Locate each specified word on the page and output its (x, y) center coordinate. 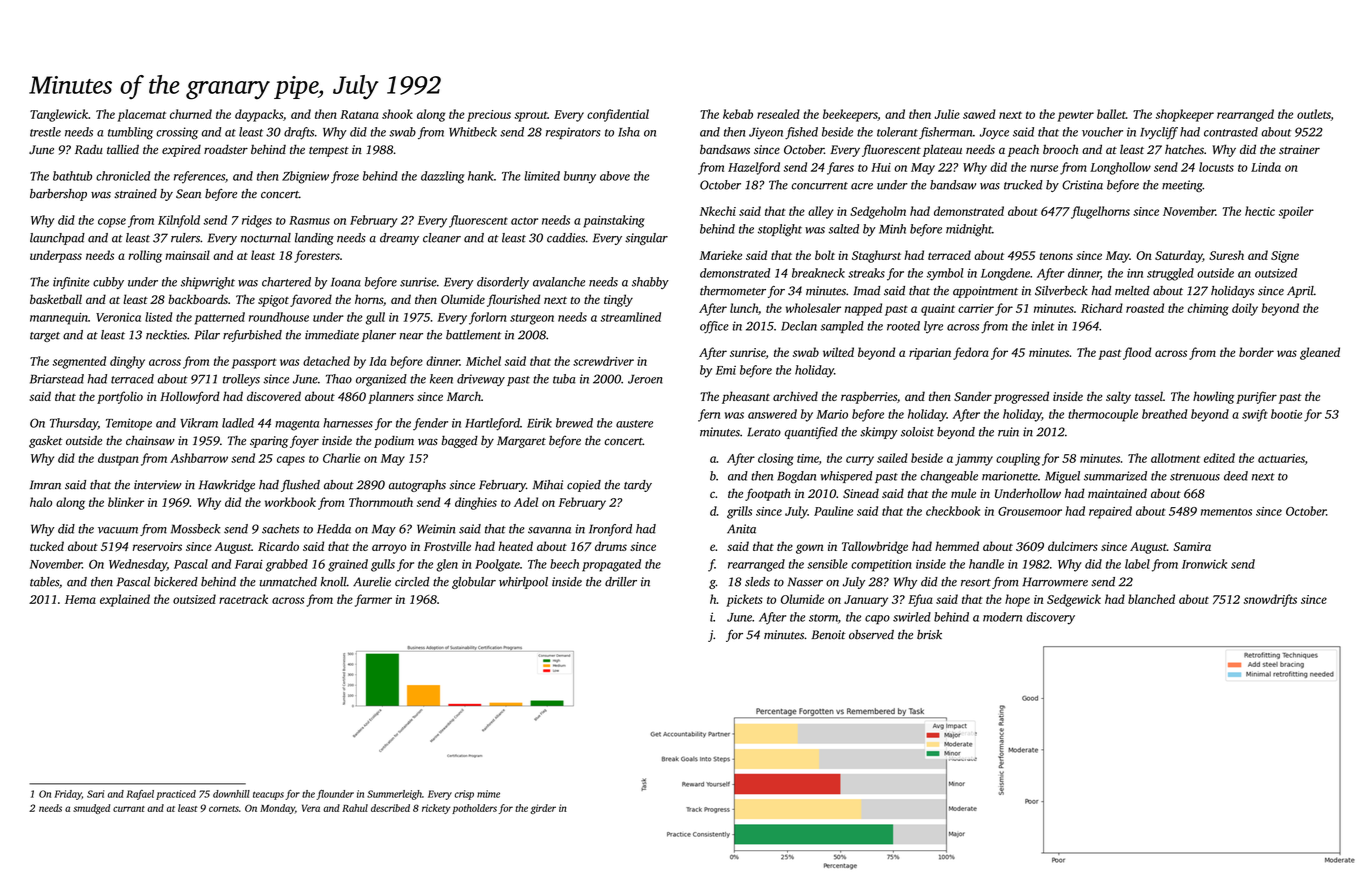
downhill (231, 794)
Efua (920, 600)
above (615, 176)
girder (543, 809)
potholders (474, 809)
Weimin (436, 529)
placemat (142, 115)
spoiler (1296, 212)
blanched (1151, 599)
